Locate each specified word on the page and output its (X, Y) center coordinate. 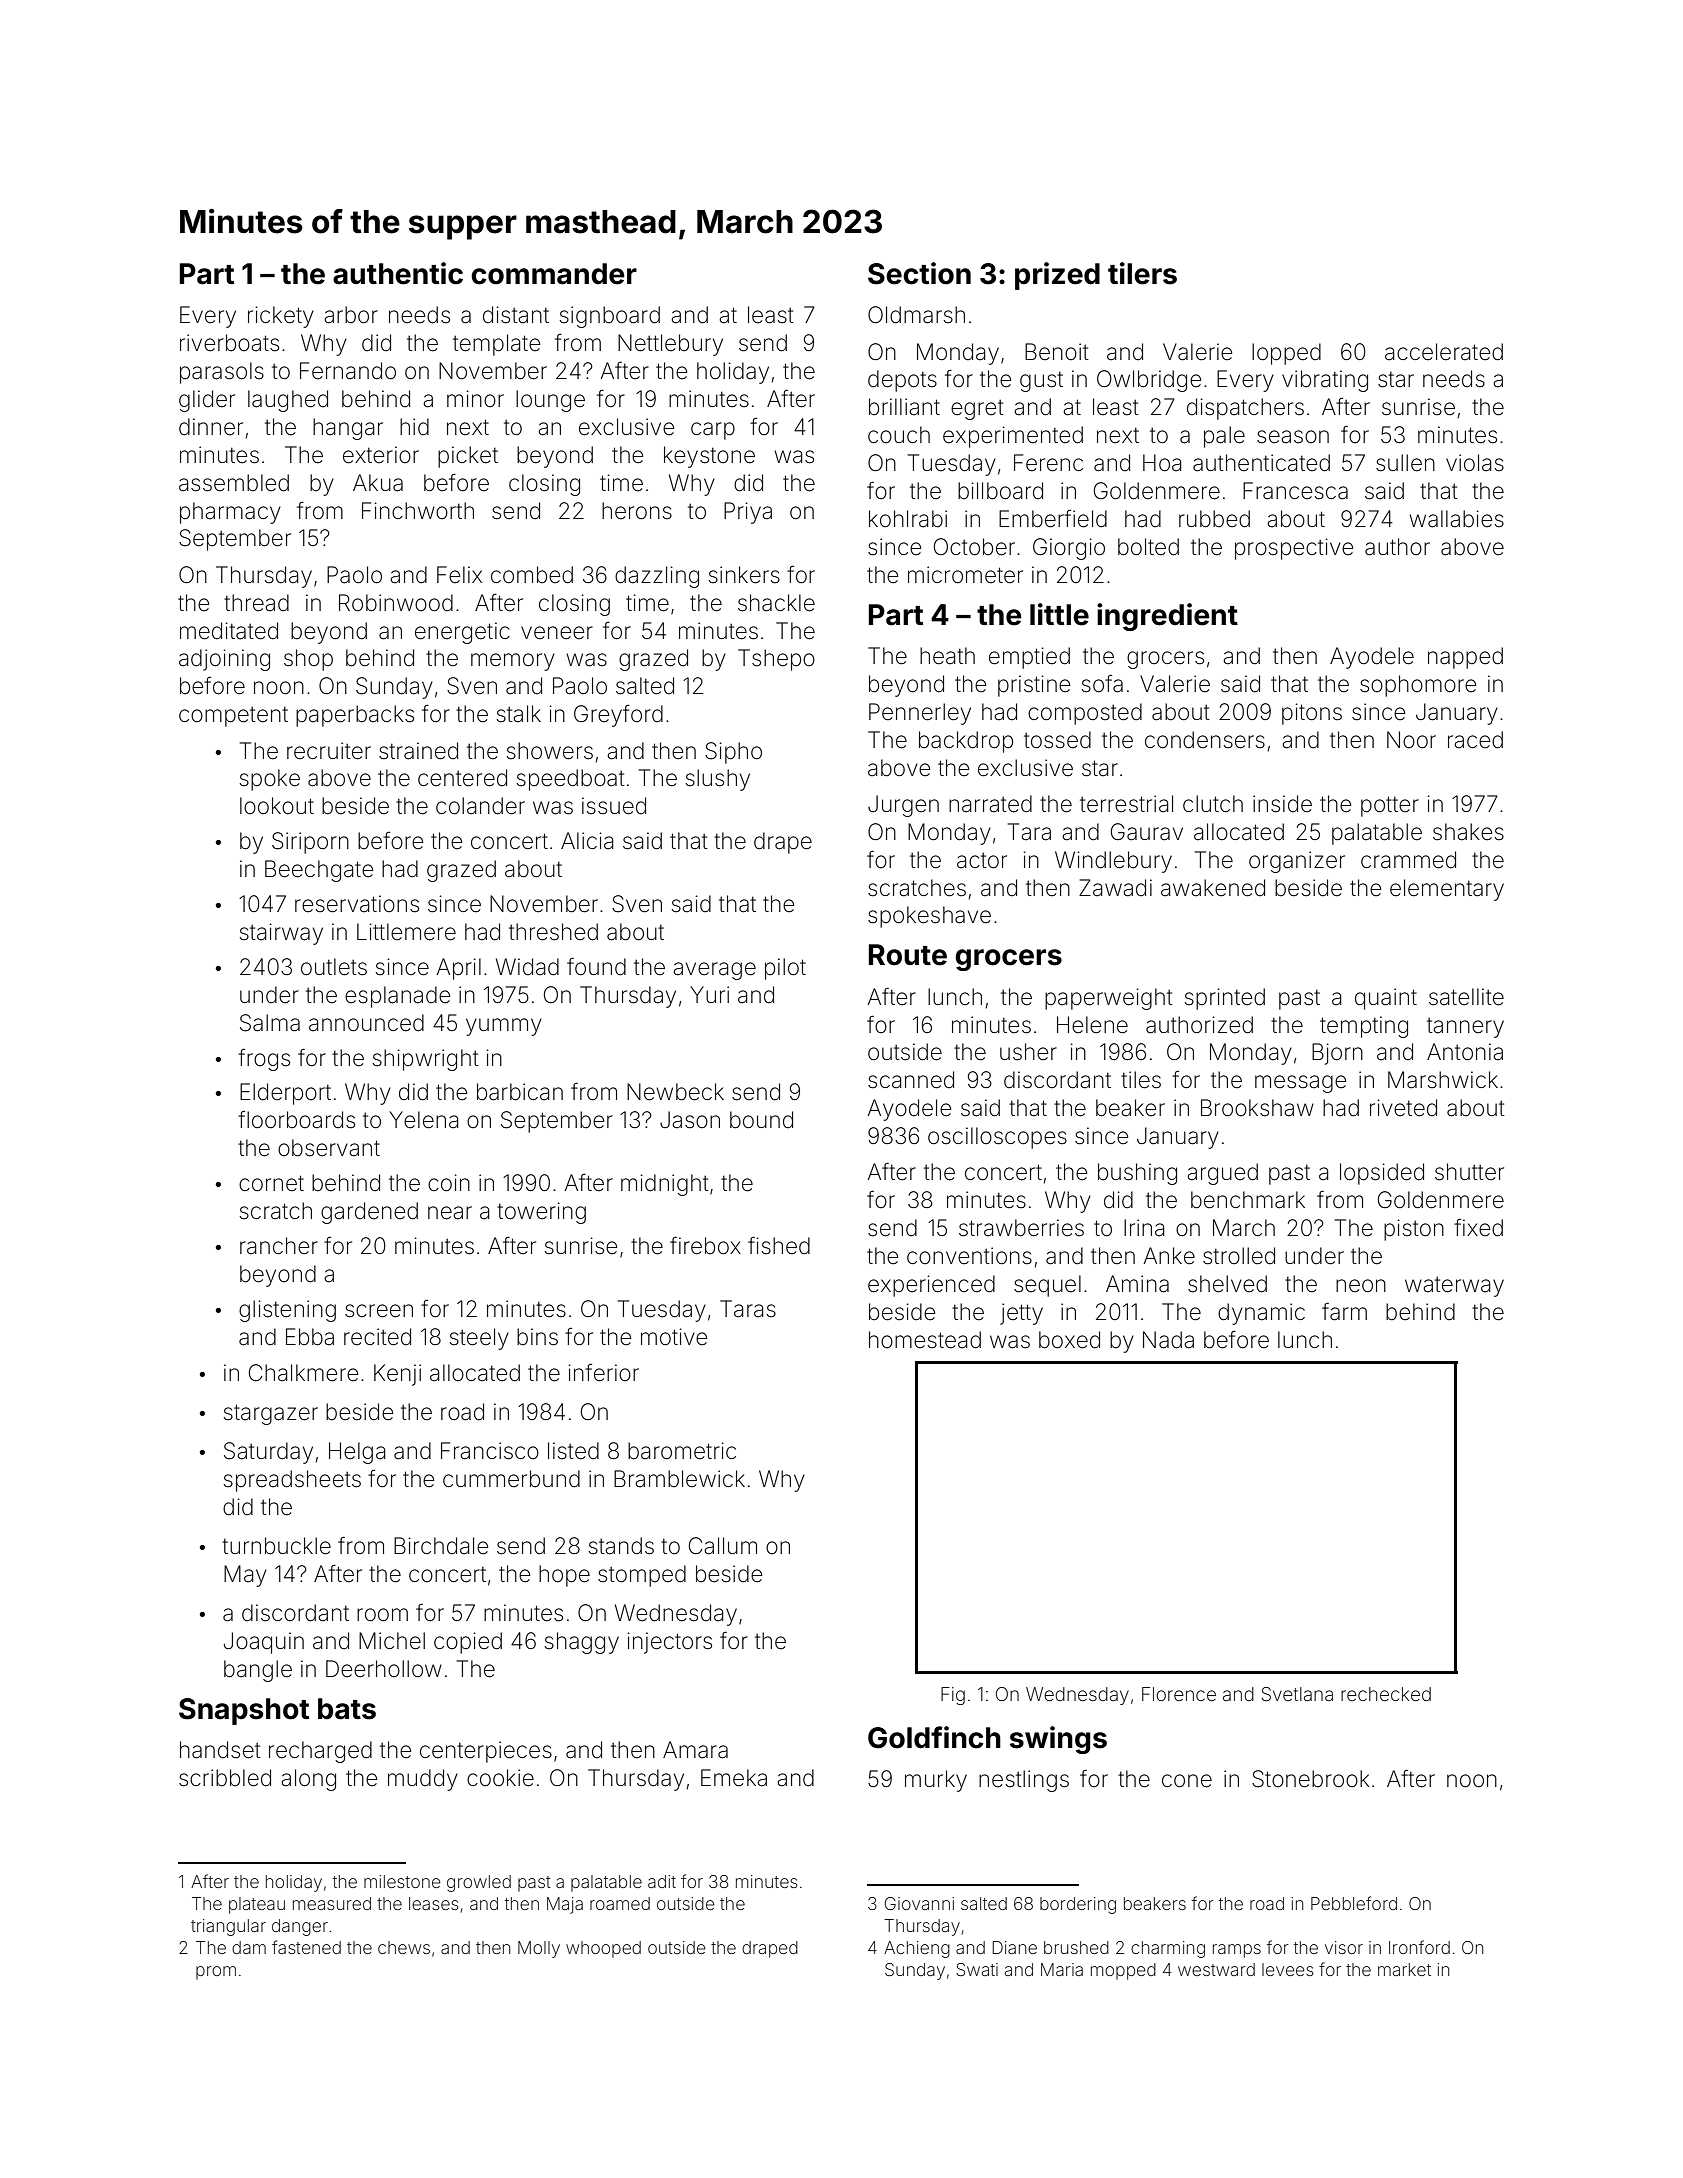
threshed (553, 932)
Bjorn (1337, 1054)
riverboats (229, 343)
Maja (565, 1905)
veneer (557, 633)
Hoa (1162, 463)
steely (479, 1339)
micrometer (965, 575)
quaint (1386, 999)
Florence (1179, 1694)
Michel (392, 1641)
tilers (1142, 273)
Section (919, 273)
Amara (695, 1750)
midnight (665, 1185)
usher (1028, 1052)
